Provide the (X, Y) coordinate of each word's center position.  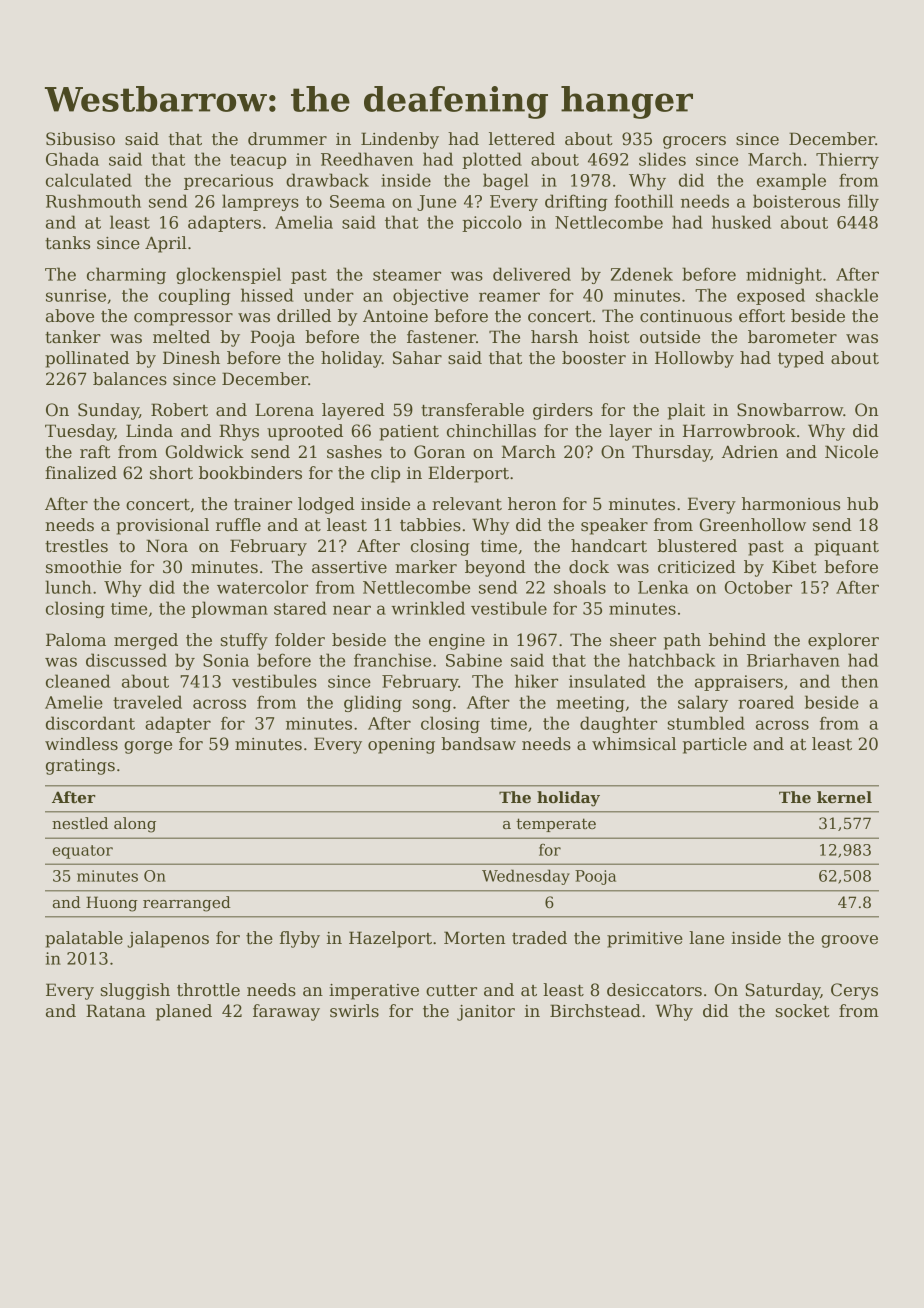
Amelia (304, 222)
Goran (439, 452)
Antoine (395, 316)
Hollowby (694, 359)
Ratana (116, 1011)
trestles (76, 546)
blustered (697, 546)
